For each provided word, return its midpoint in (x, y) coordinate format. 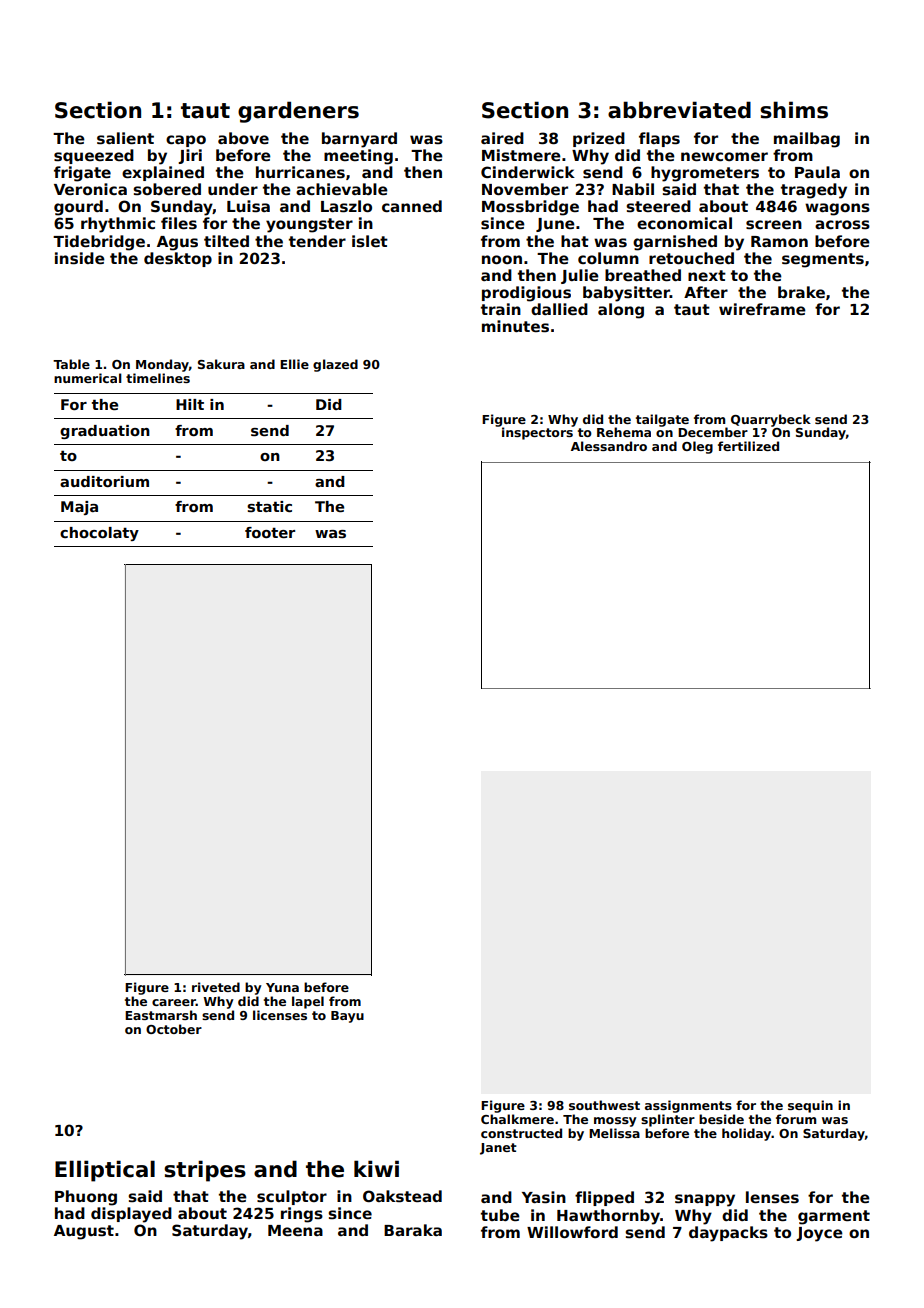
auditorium (104, 481)
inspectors (537, 433)
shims (794, 110)
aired (502, 138)
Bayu (347, 1017)
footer (270, 532)
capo (186, 141)
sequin (810, 1106)
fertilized (748, 446)
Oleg (697, 447)
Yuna (282, 987)
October (174, 1029)
